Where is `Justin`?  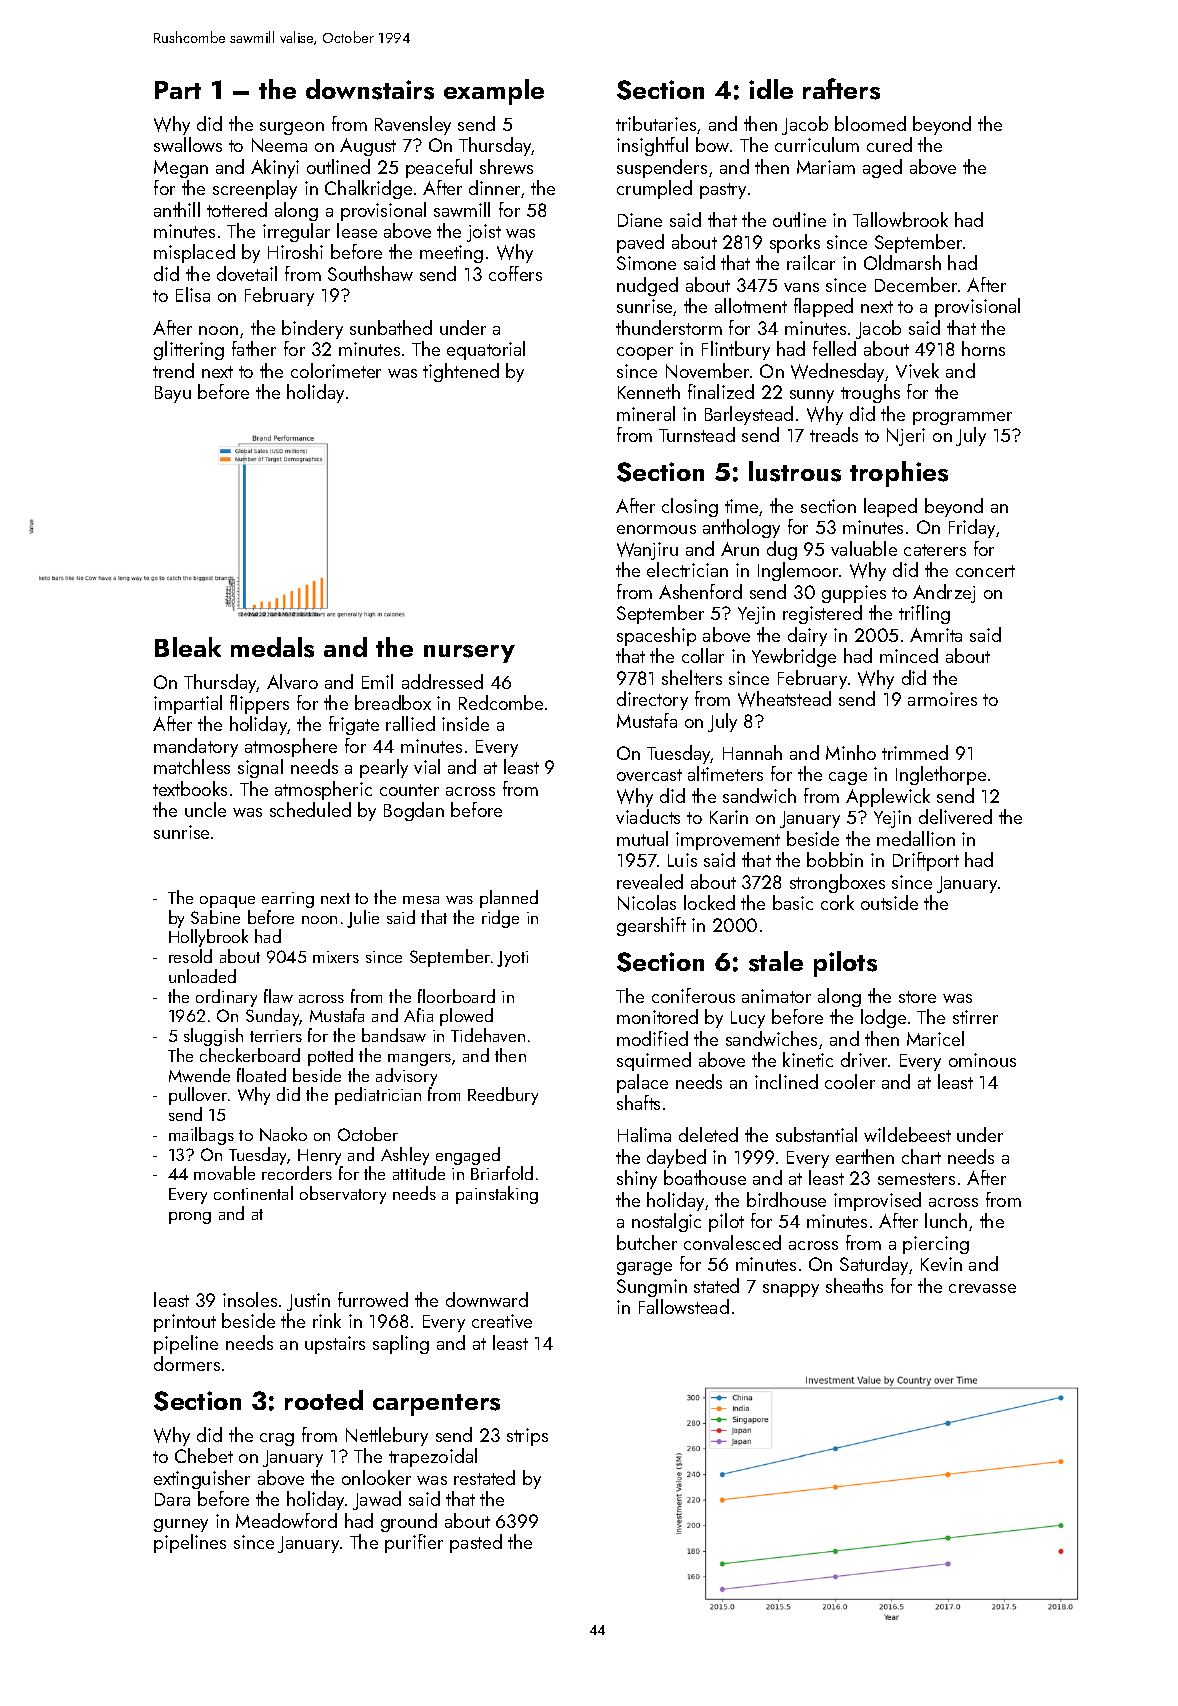 Justin is located at coordinates (308, 1302).
